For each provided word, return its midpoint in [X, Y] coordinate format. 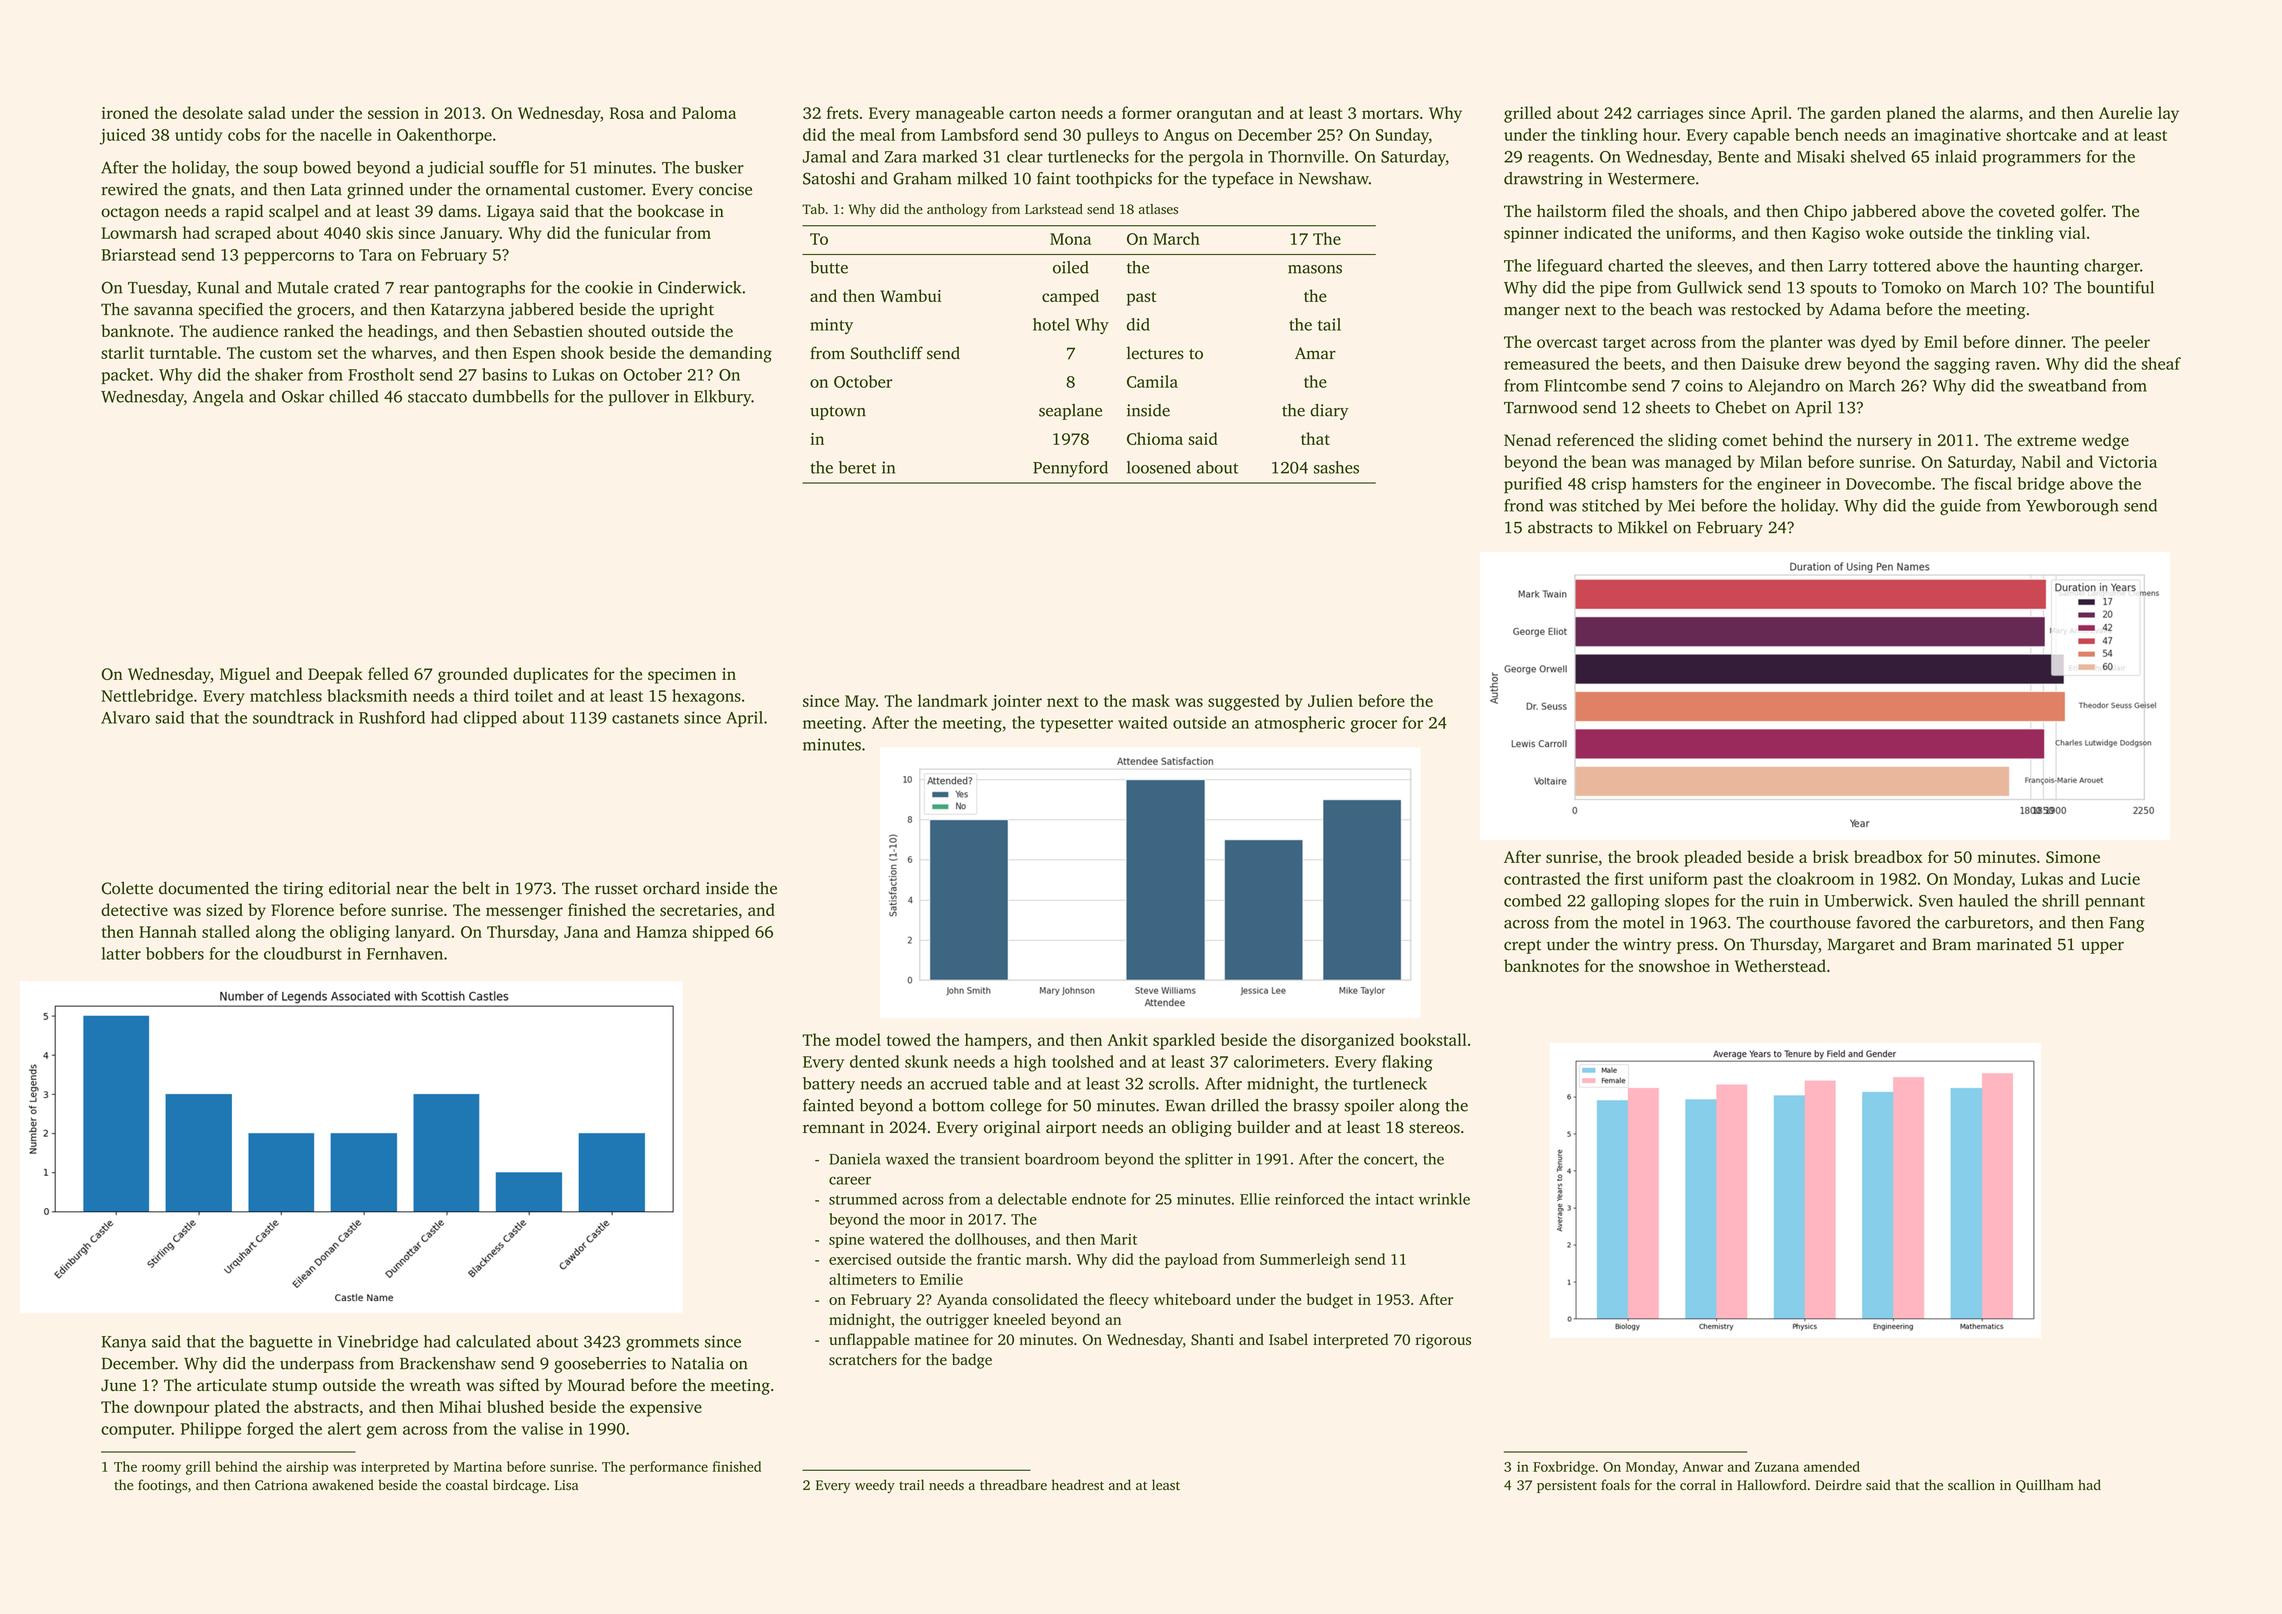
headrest [1078, 1484]
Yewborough [2072, 507]
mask [1151, 700]
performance [669, 1468]
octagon [130, 214]
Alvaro [125, 717]
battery [829, 1085]
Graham [922, 178]
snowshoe [1674, 965]
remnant [834, 1128]
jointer [1016, 703]
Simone [2073, 857]
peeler [2127, 343]
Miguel [245, 675]
